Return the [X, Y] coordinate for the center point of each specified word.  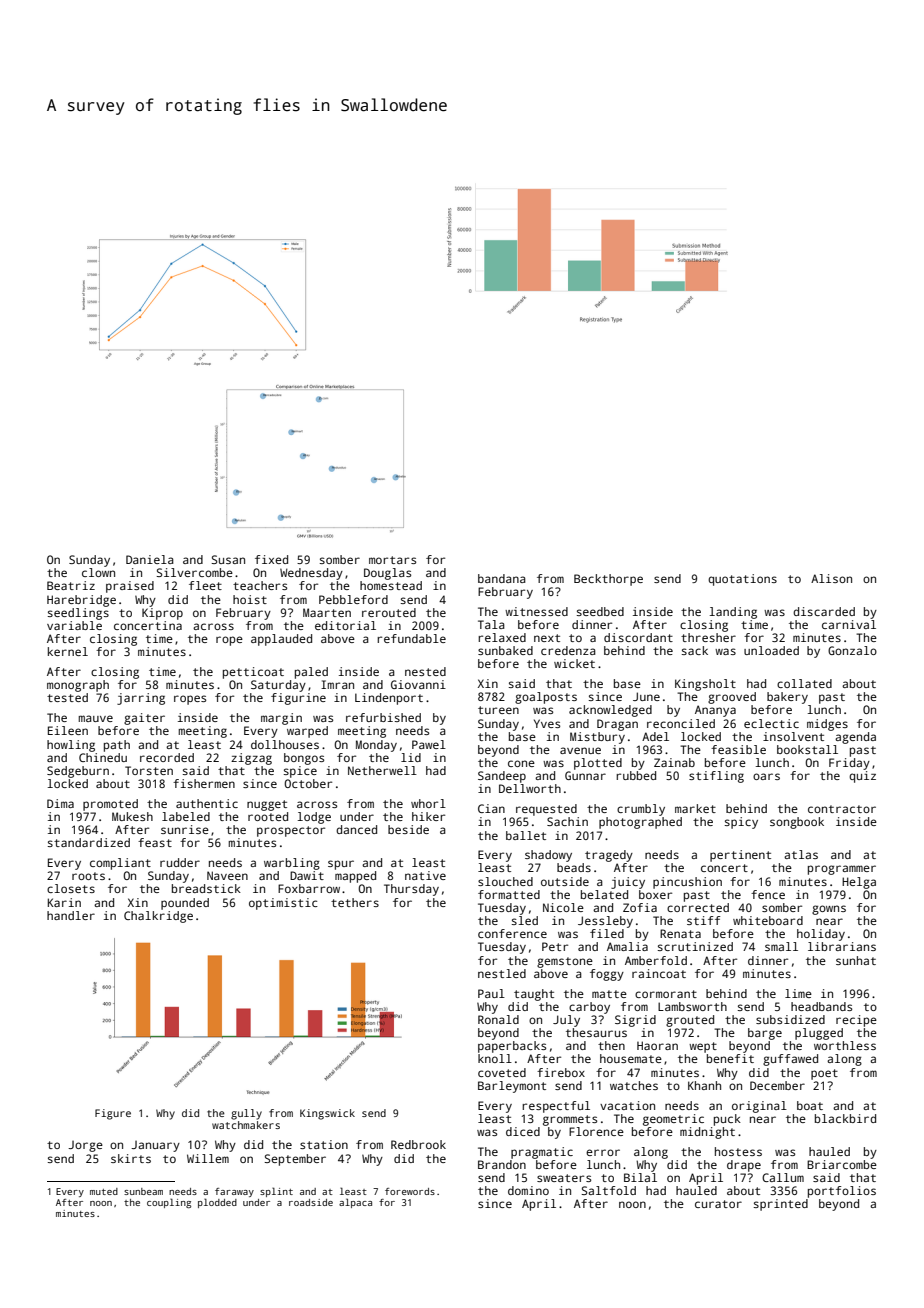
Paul [491, 993]
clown [98, 572]
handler [71, 915]
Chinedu [103, 757]
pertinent [740, 856]
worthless [845, 1045]
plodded [217, 1203]
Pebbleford [353, 599]
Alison [831, 578]
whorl [428, 803]
